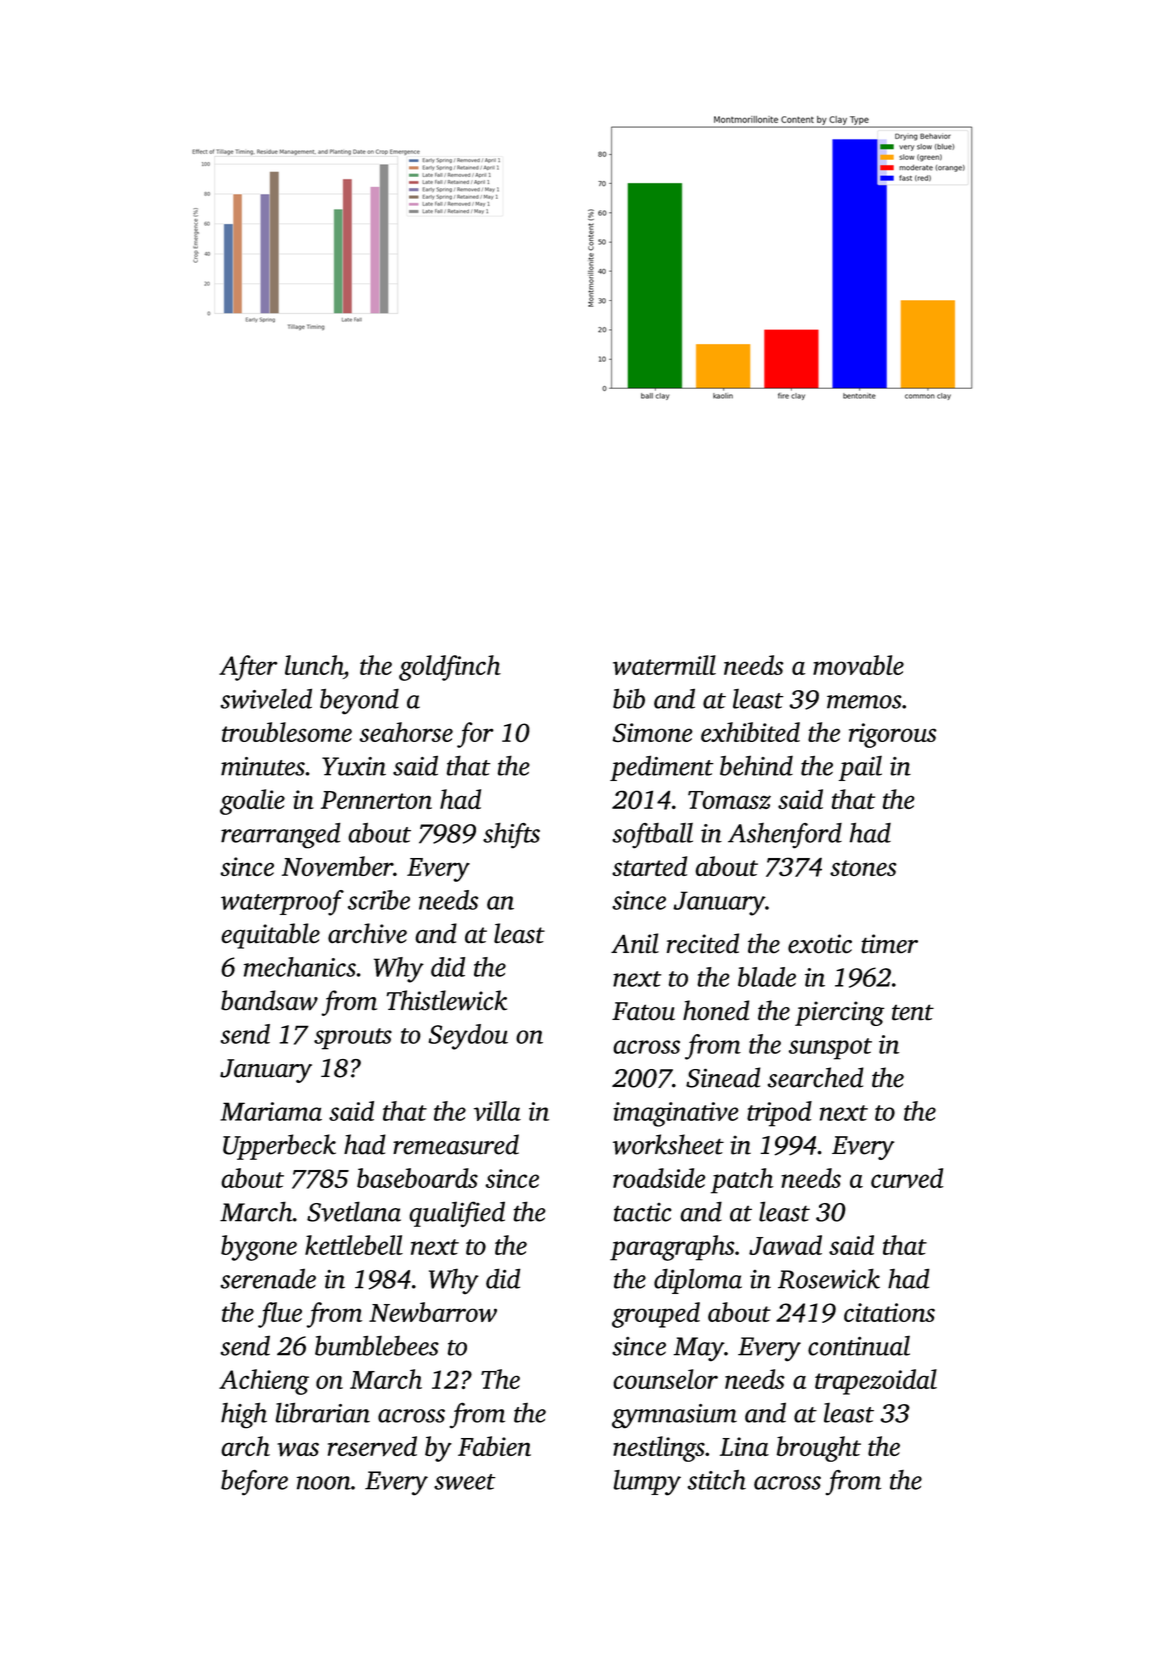 The width and height of the document is (1165, 1654). What do you see at coordinates (450, 668) in the document?
I see `goldfinch` at bounding box center [450, 668].
